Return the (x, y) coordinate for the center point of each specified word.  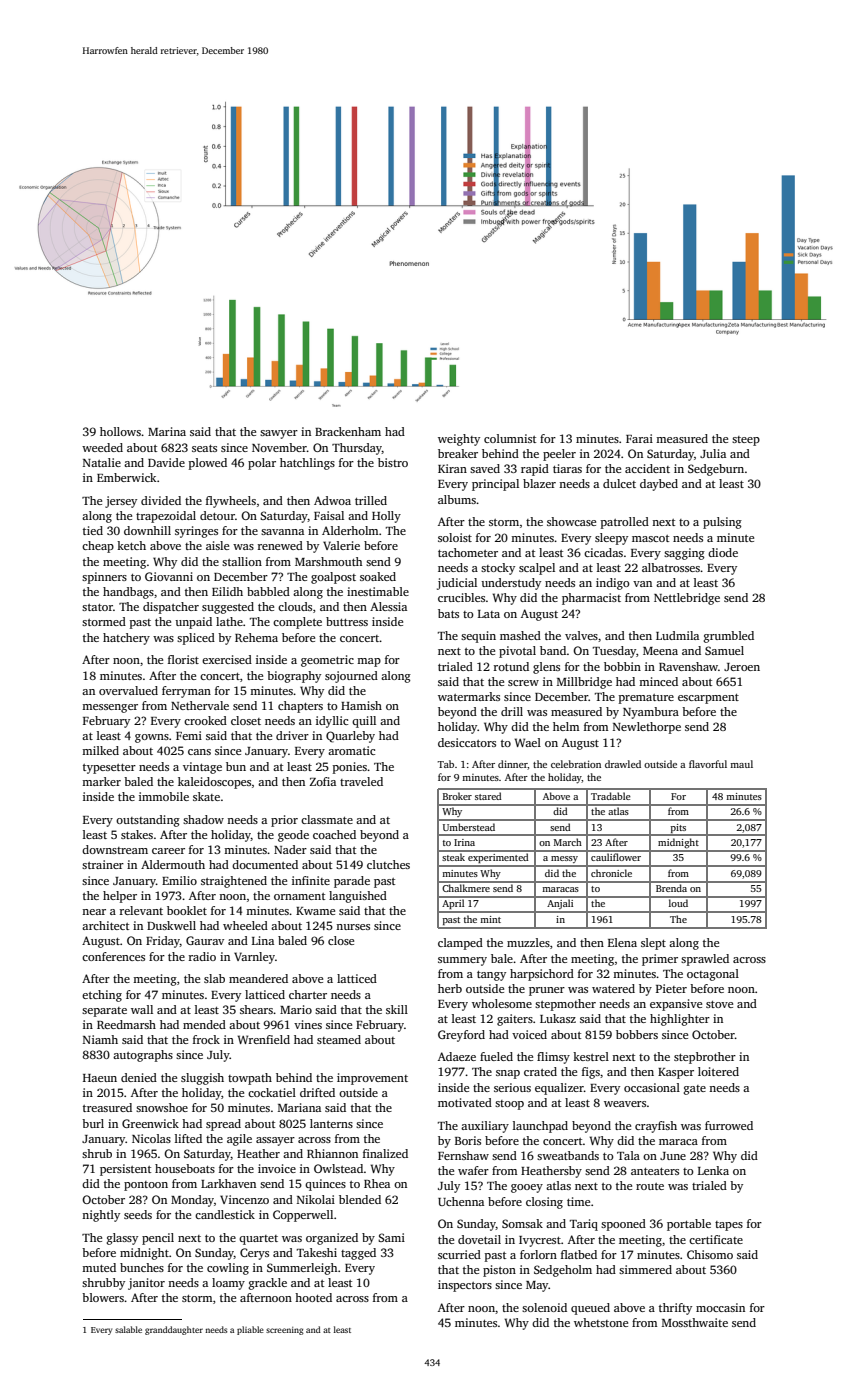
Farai (639, 438)
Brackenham (348, 431)
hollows (120, 431)
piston (499, 1271)
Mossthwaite (695, 1322)
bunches (142, 1267)
